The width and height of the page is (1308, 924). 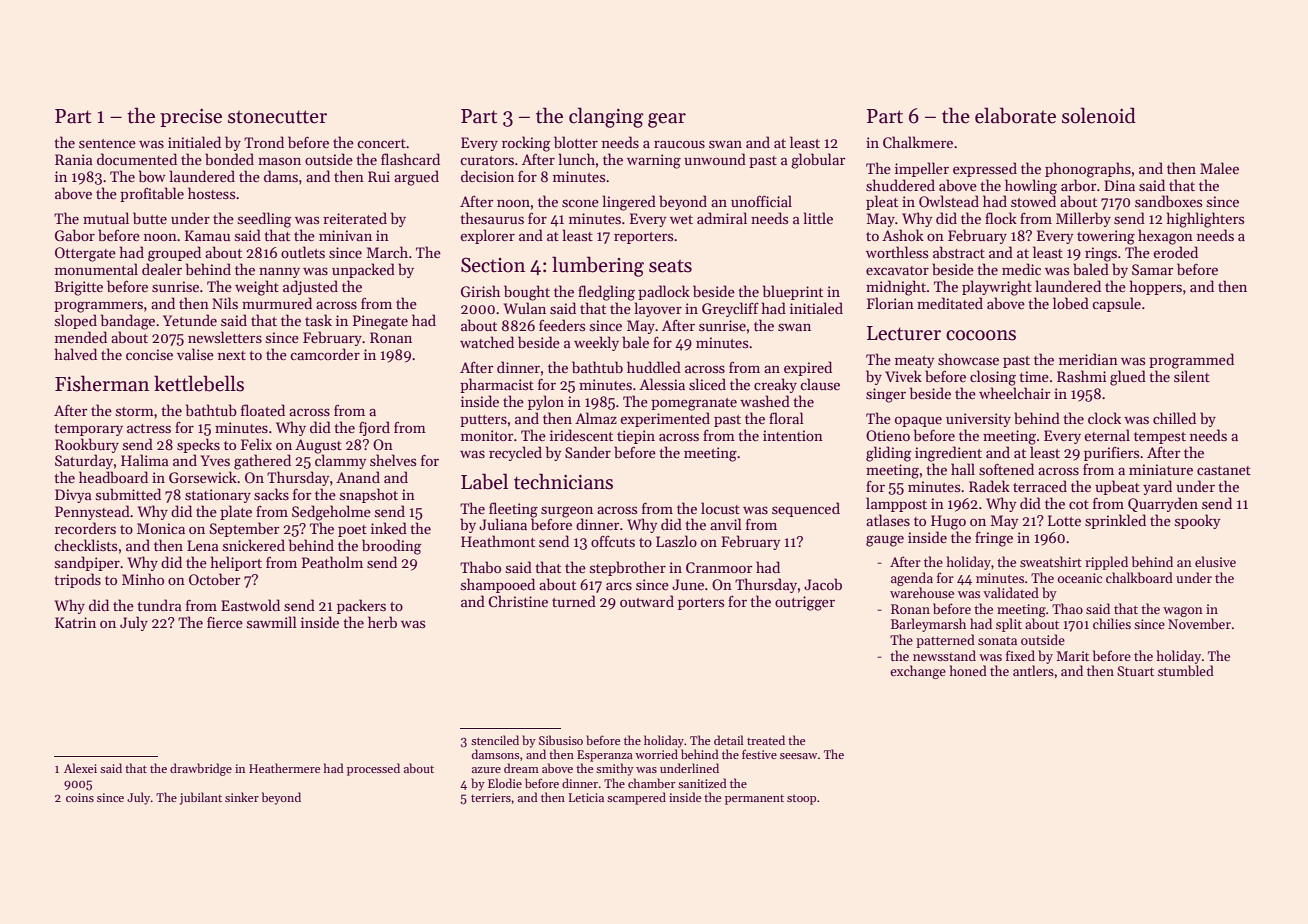 I want to click on stumbled, so click(x=1186, y=670).
